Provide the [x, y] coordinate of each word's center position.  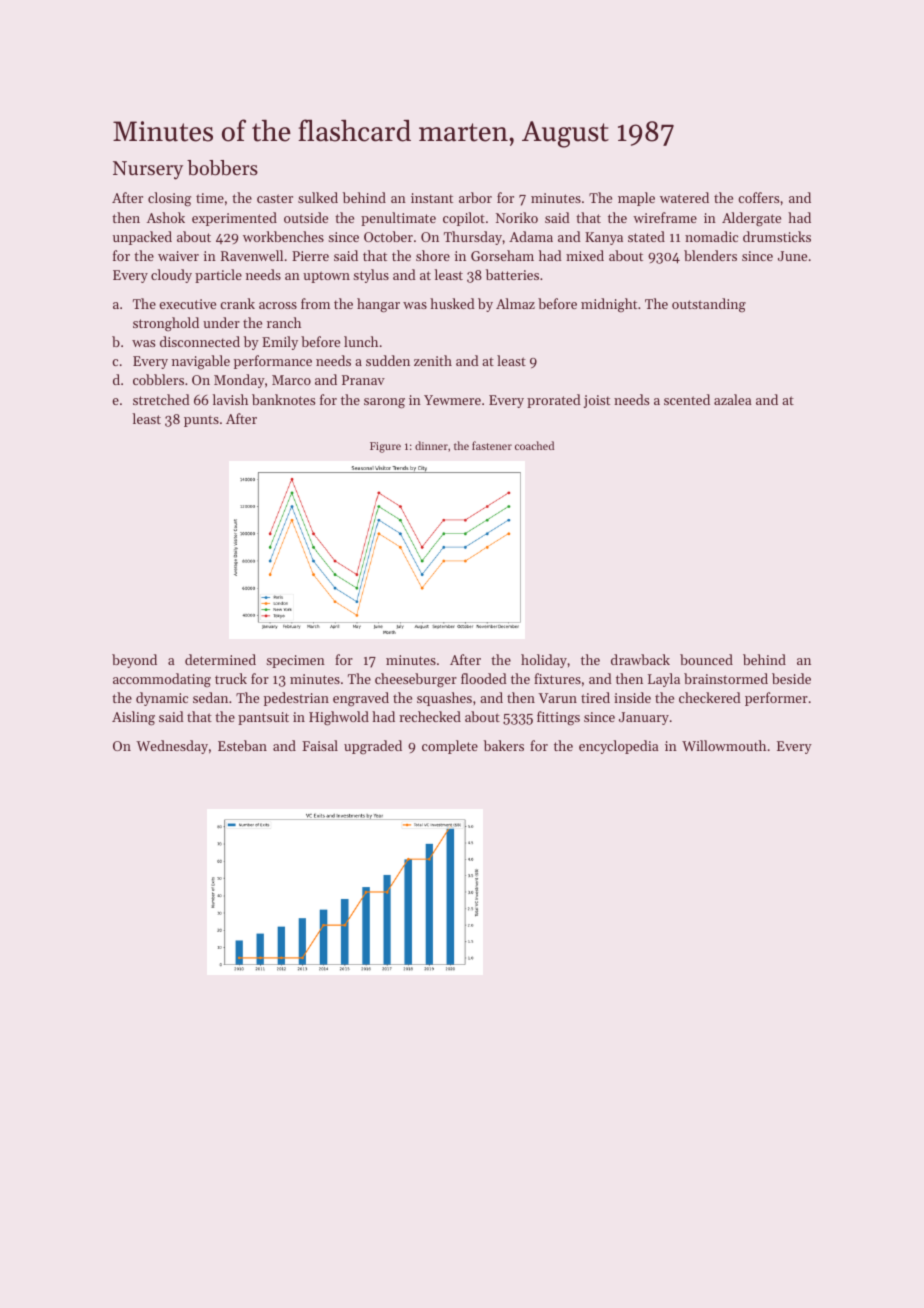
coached [534, 445]
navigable [201, 362]
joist [597, 401]
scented [687, 399]
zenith [433, 360]
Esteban [242, 745]
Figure [385, 447]
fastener [492, 445]
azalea [733, 399]
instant [432, 198]
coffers [758, 197]
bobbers [222, 168]
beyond [134, 661]
